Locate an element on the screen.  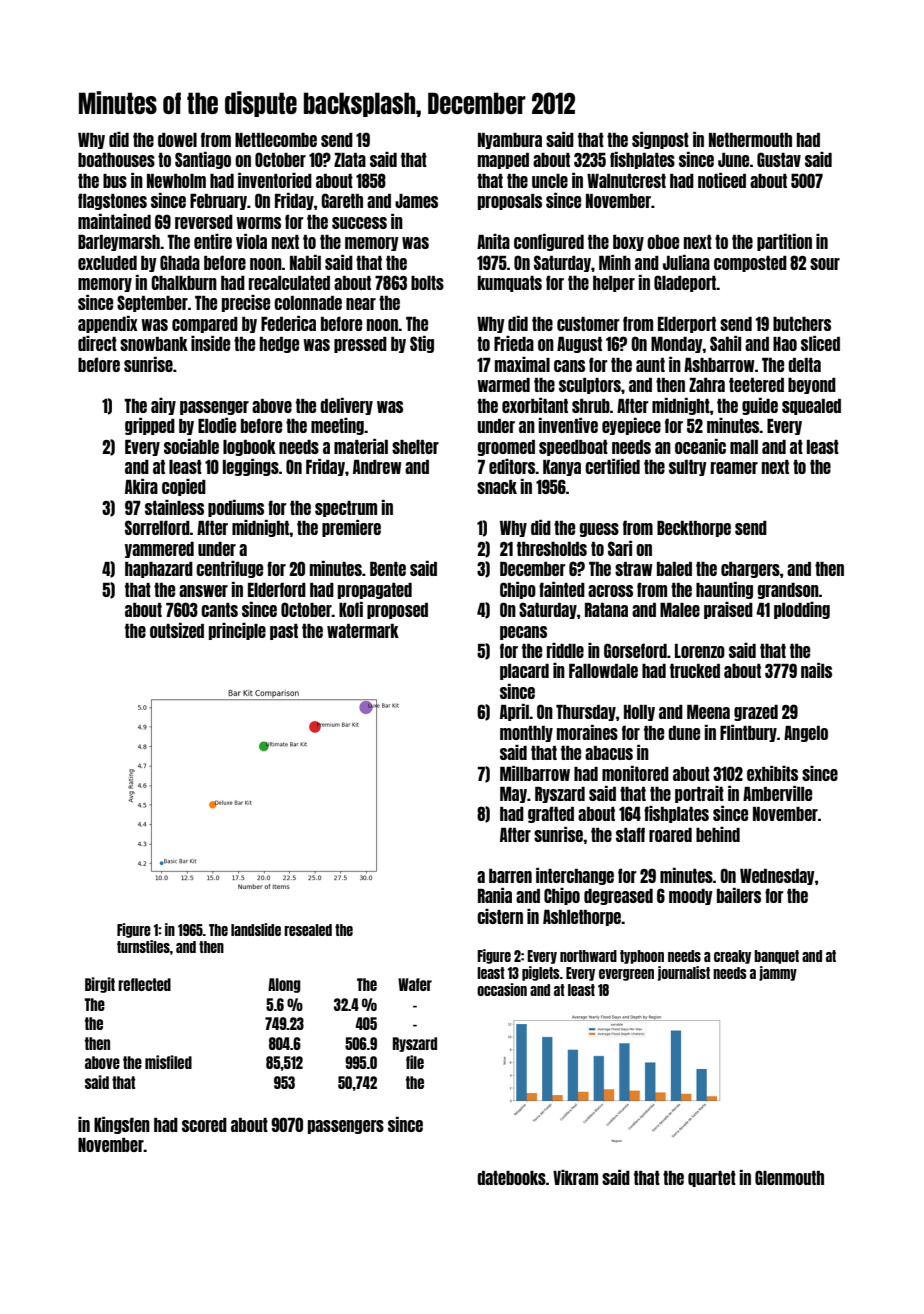
Nethermouth is located at coordinates (750, 140).
